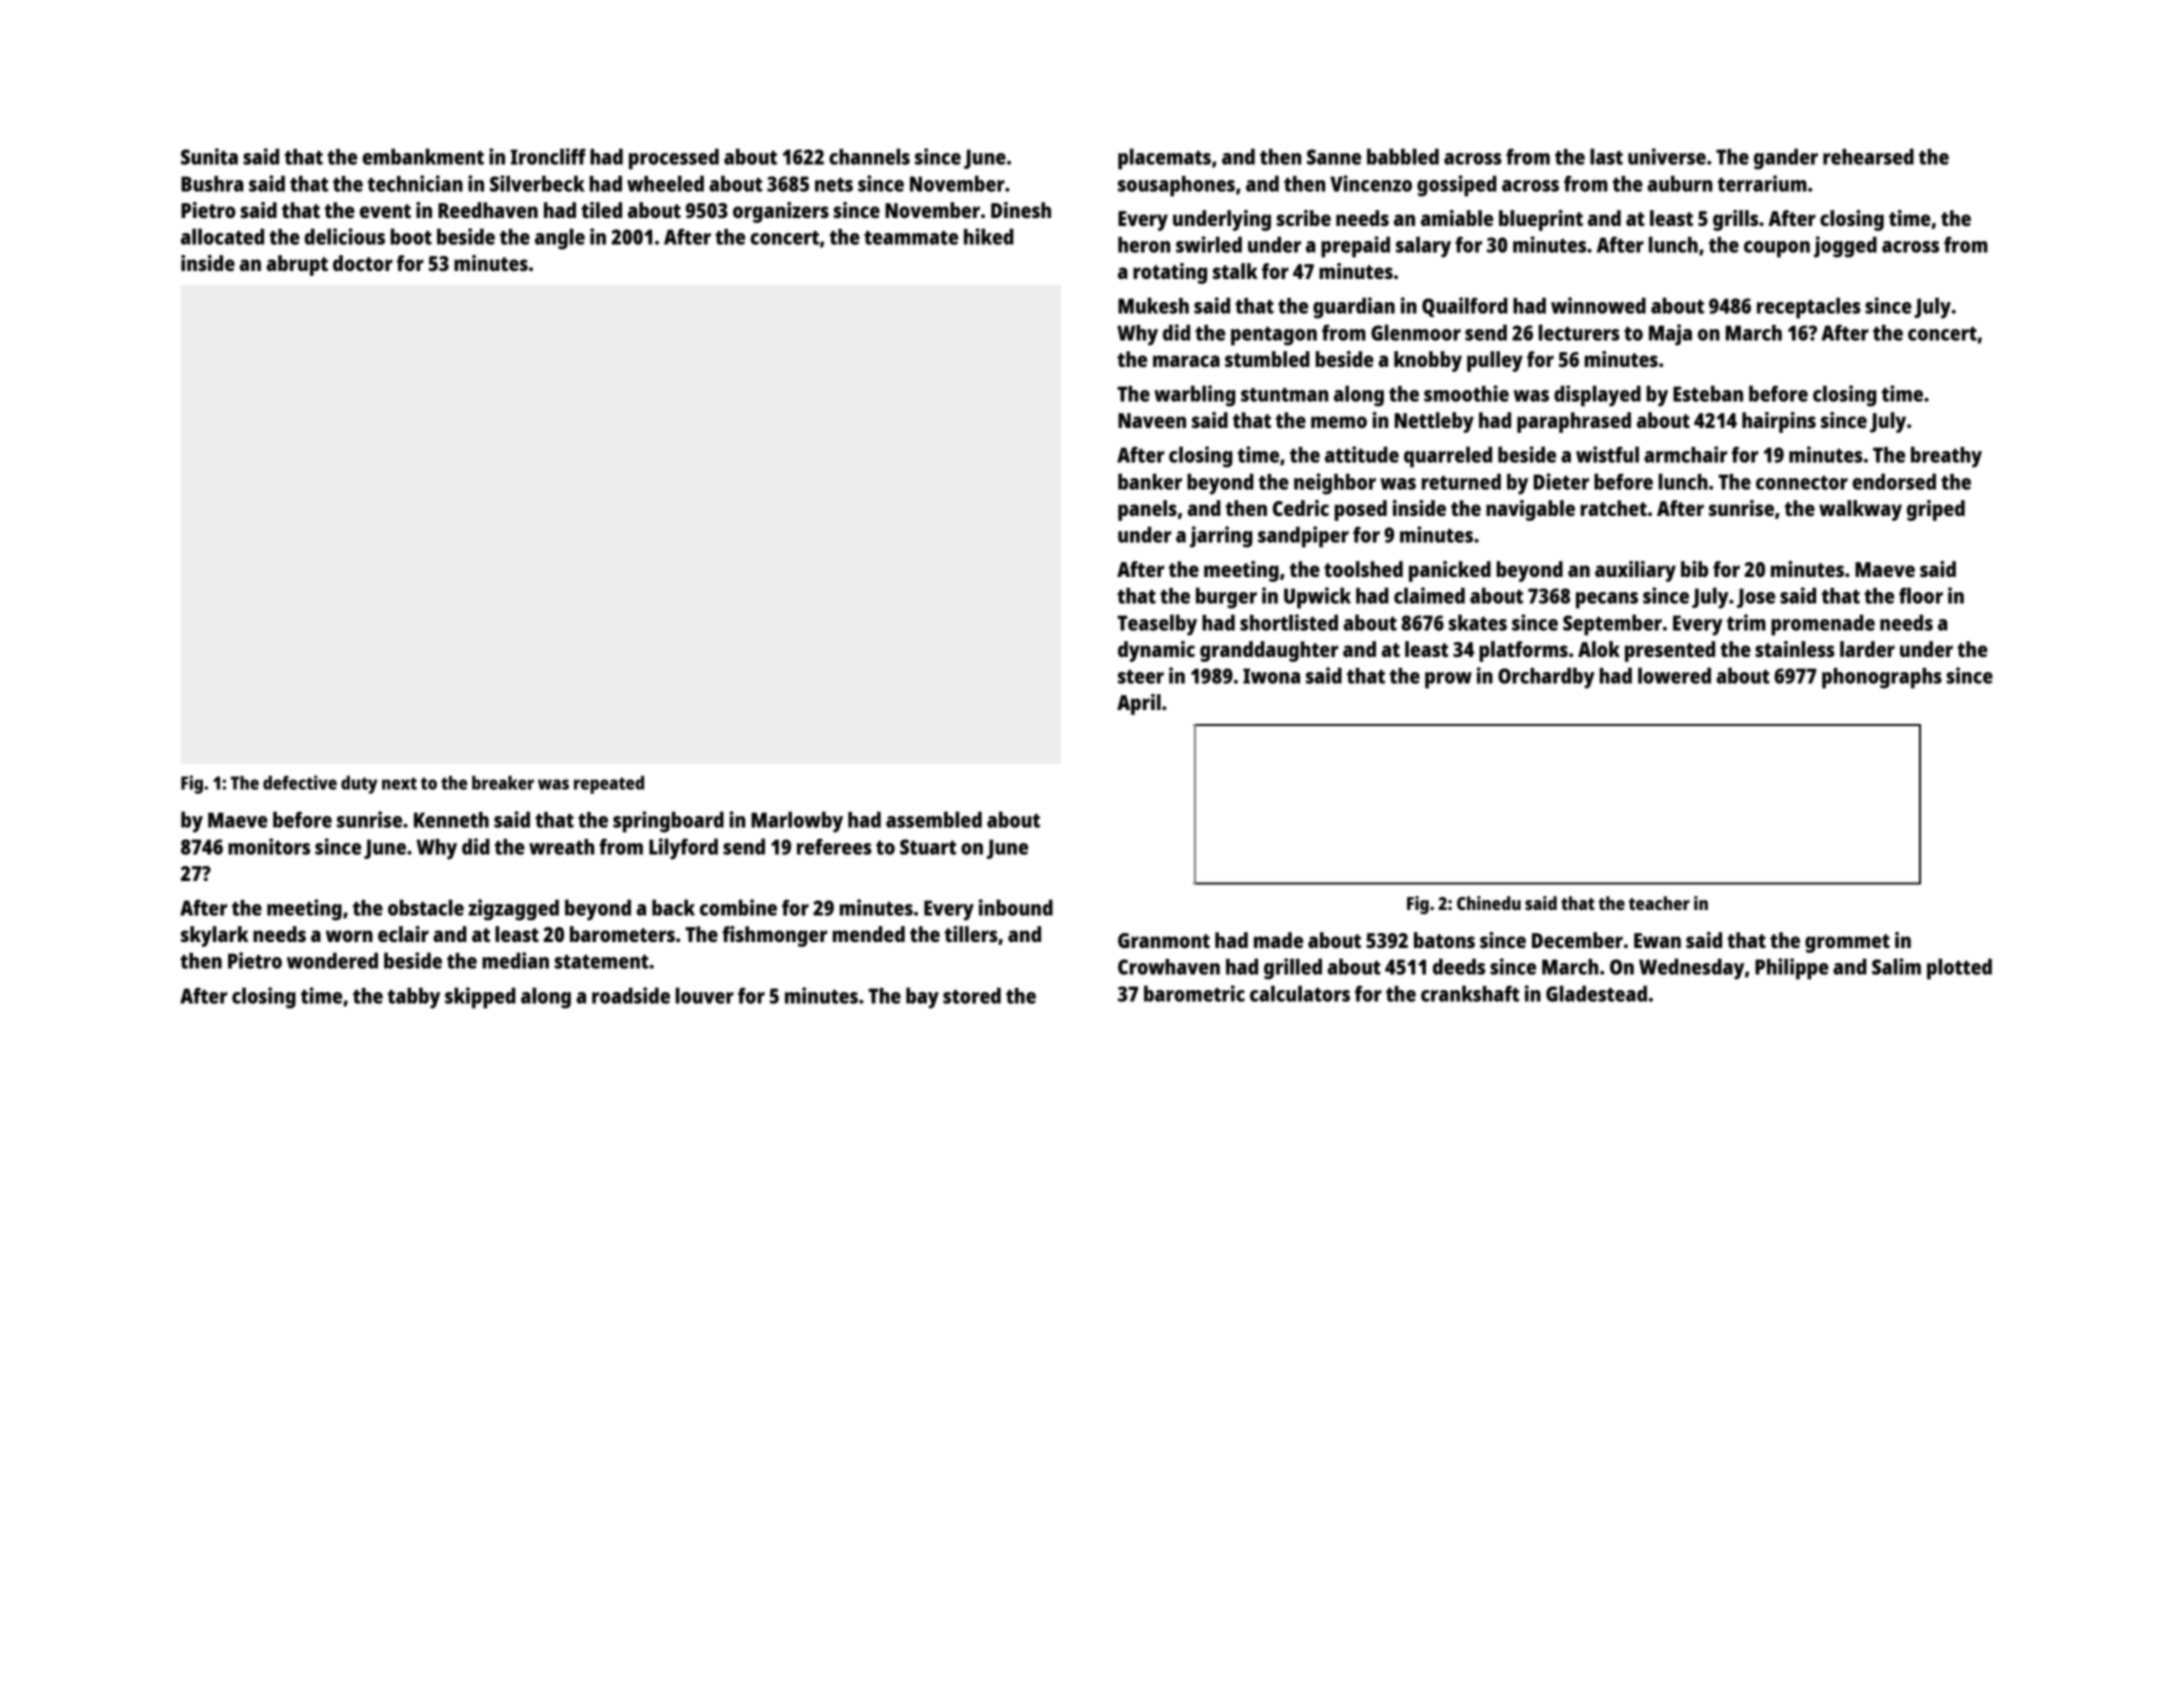 Image resolution: width=2178 pixels, height=1683 pixels. I want to click on toolshed, so click(1363, 569).
